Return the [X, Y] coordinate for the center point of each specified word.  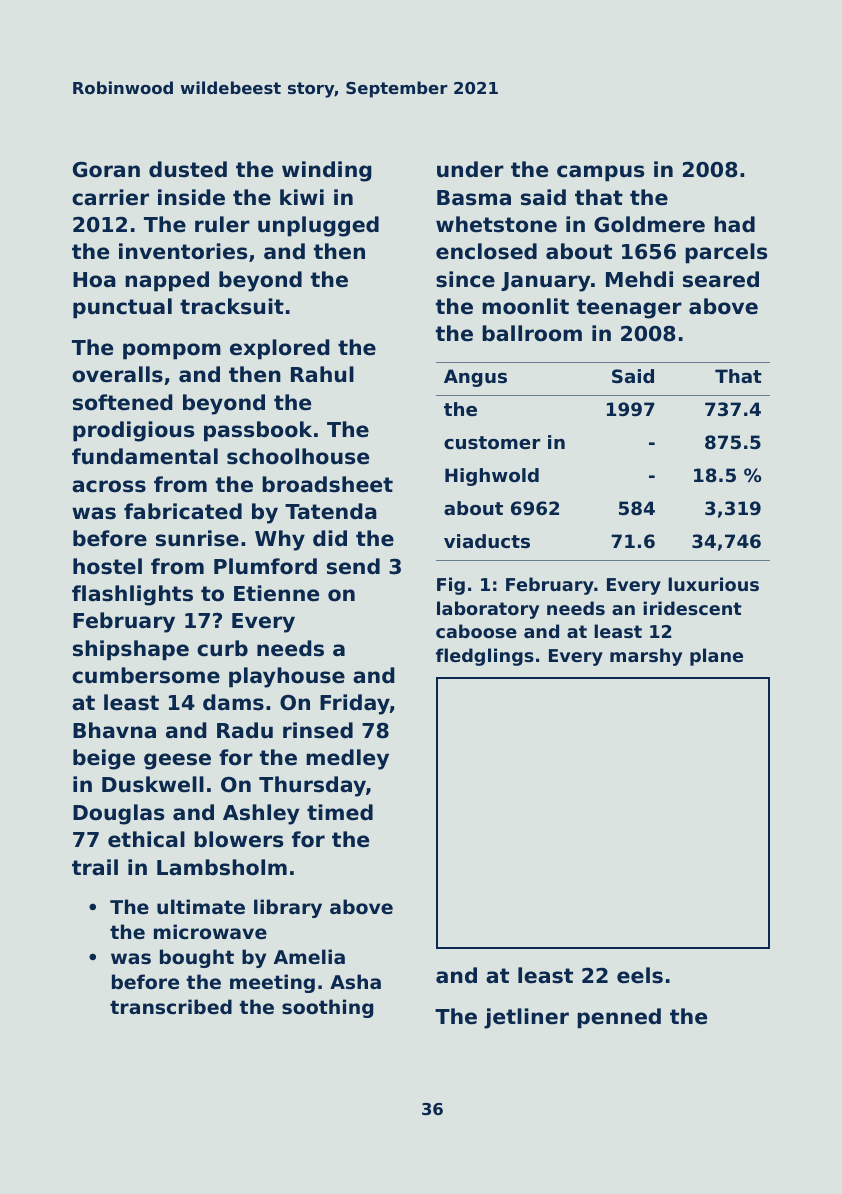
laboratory [488, 610]
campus [600, 173]
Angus [475, 378]
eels [640, 975]
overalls [117, 374]
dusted [188, 169]
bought [197, 958]
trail [95, 867]
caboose [476, 631]
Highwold [492, 477]
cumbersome [146, 675]
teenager [629, 309]
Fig [451, 586]
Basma [474, 198]
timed [340, 812]
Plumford [265, 566]
